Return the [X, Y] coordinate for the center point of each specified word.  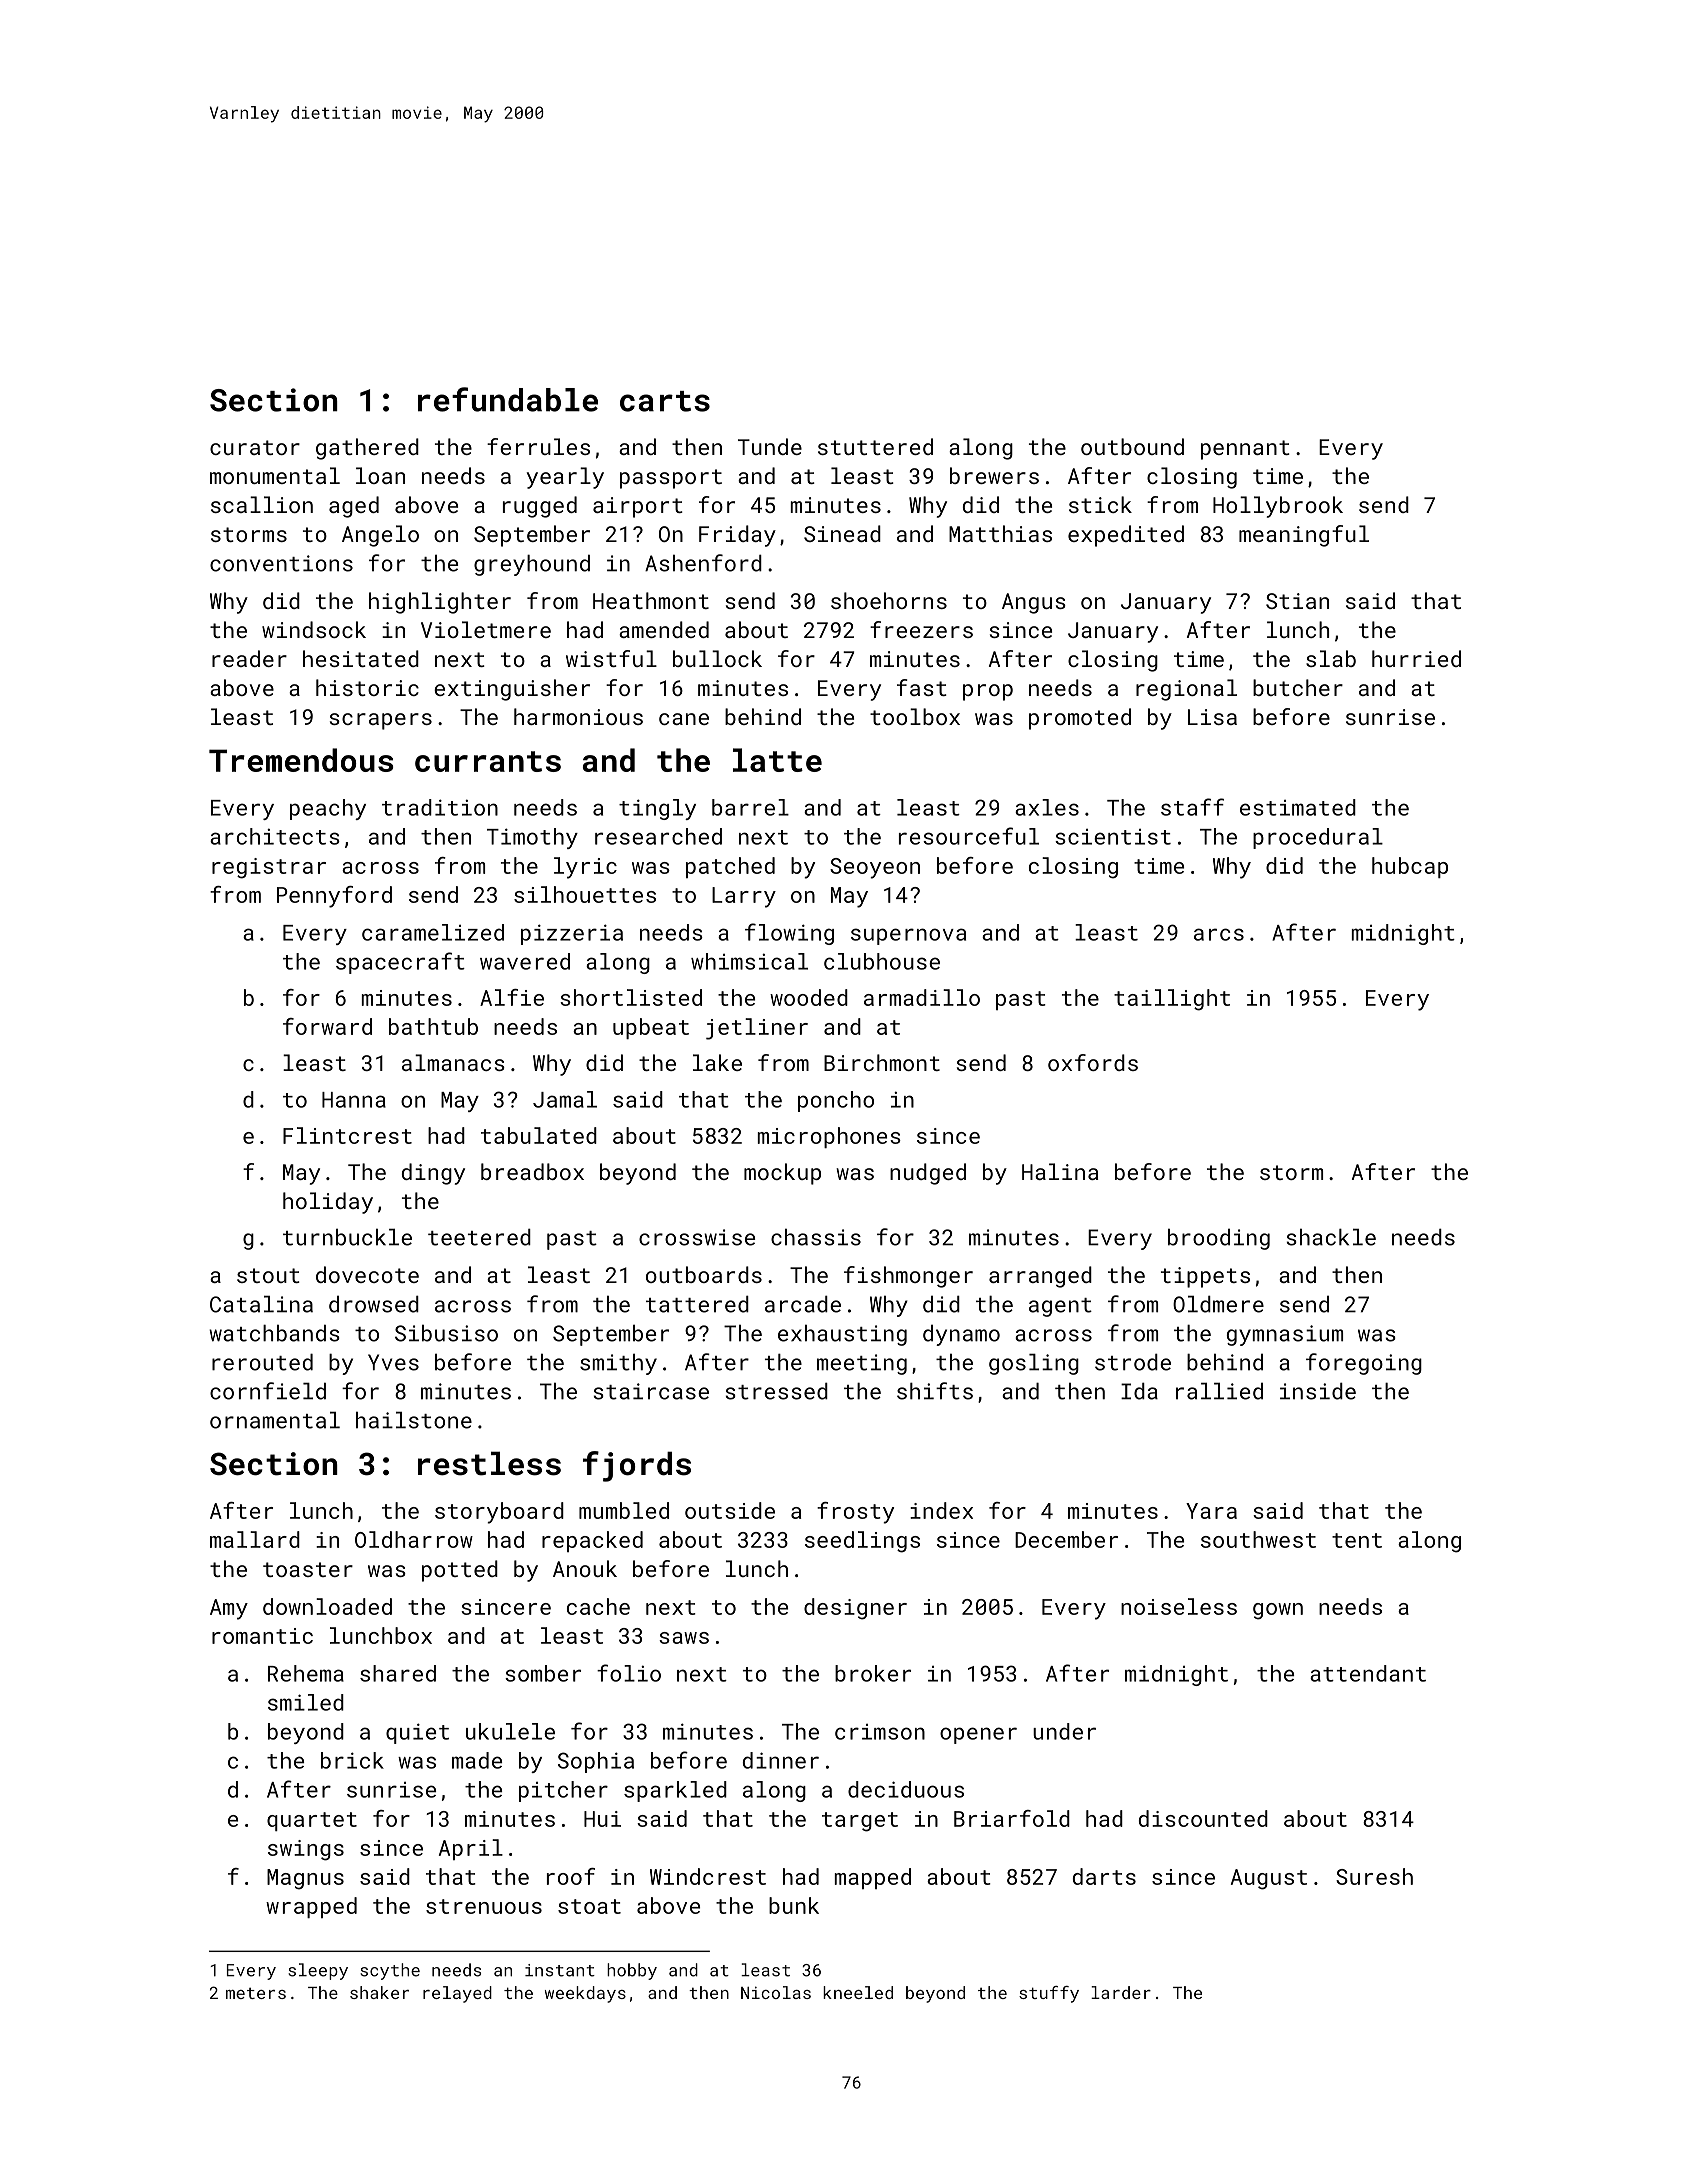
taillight [1172, 1000]
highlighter [440, 603]
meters [256, 1993]
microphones [829, 1137]
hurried [1416, 658]
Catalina [261, 1304]
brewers [994, 475]
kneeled [858, 1992]
